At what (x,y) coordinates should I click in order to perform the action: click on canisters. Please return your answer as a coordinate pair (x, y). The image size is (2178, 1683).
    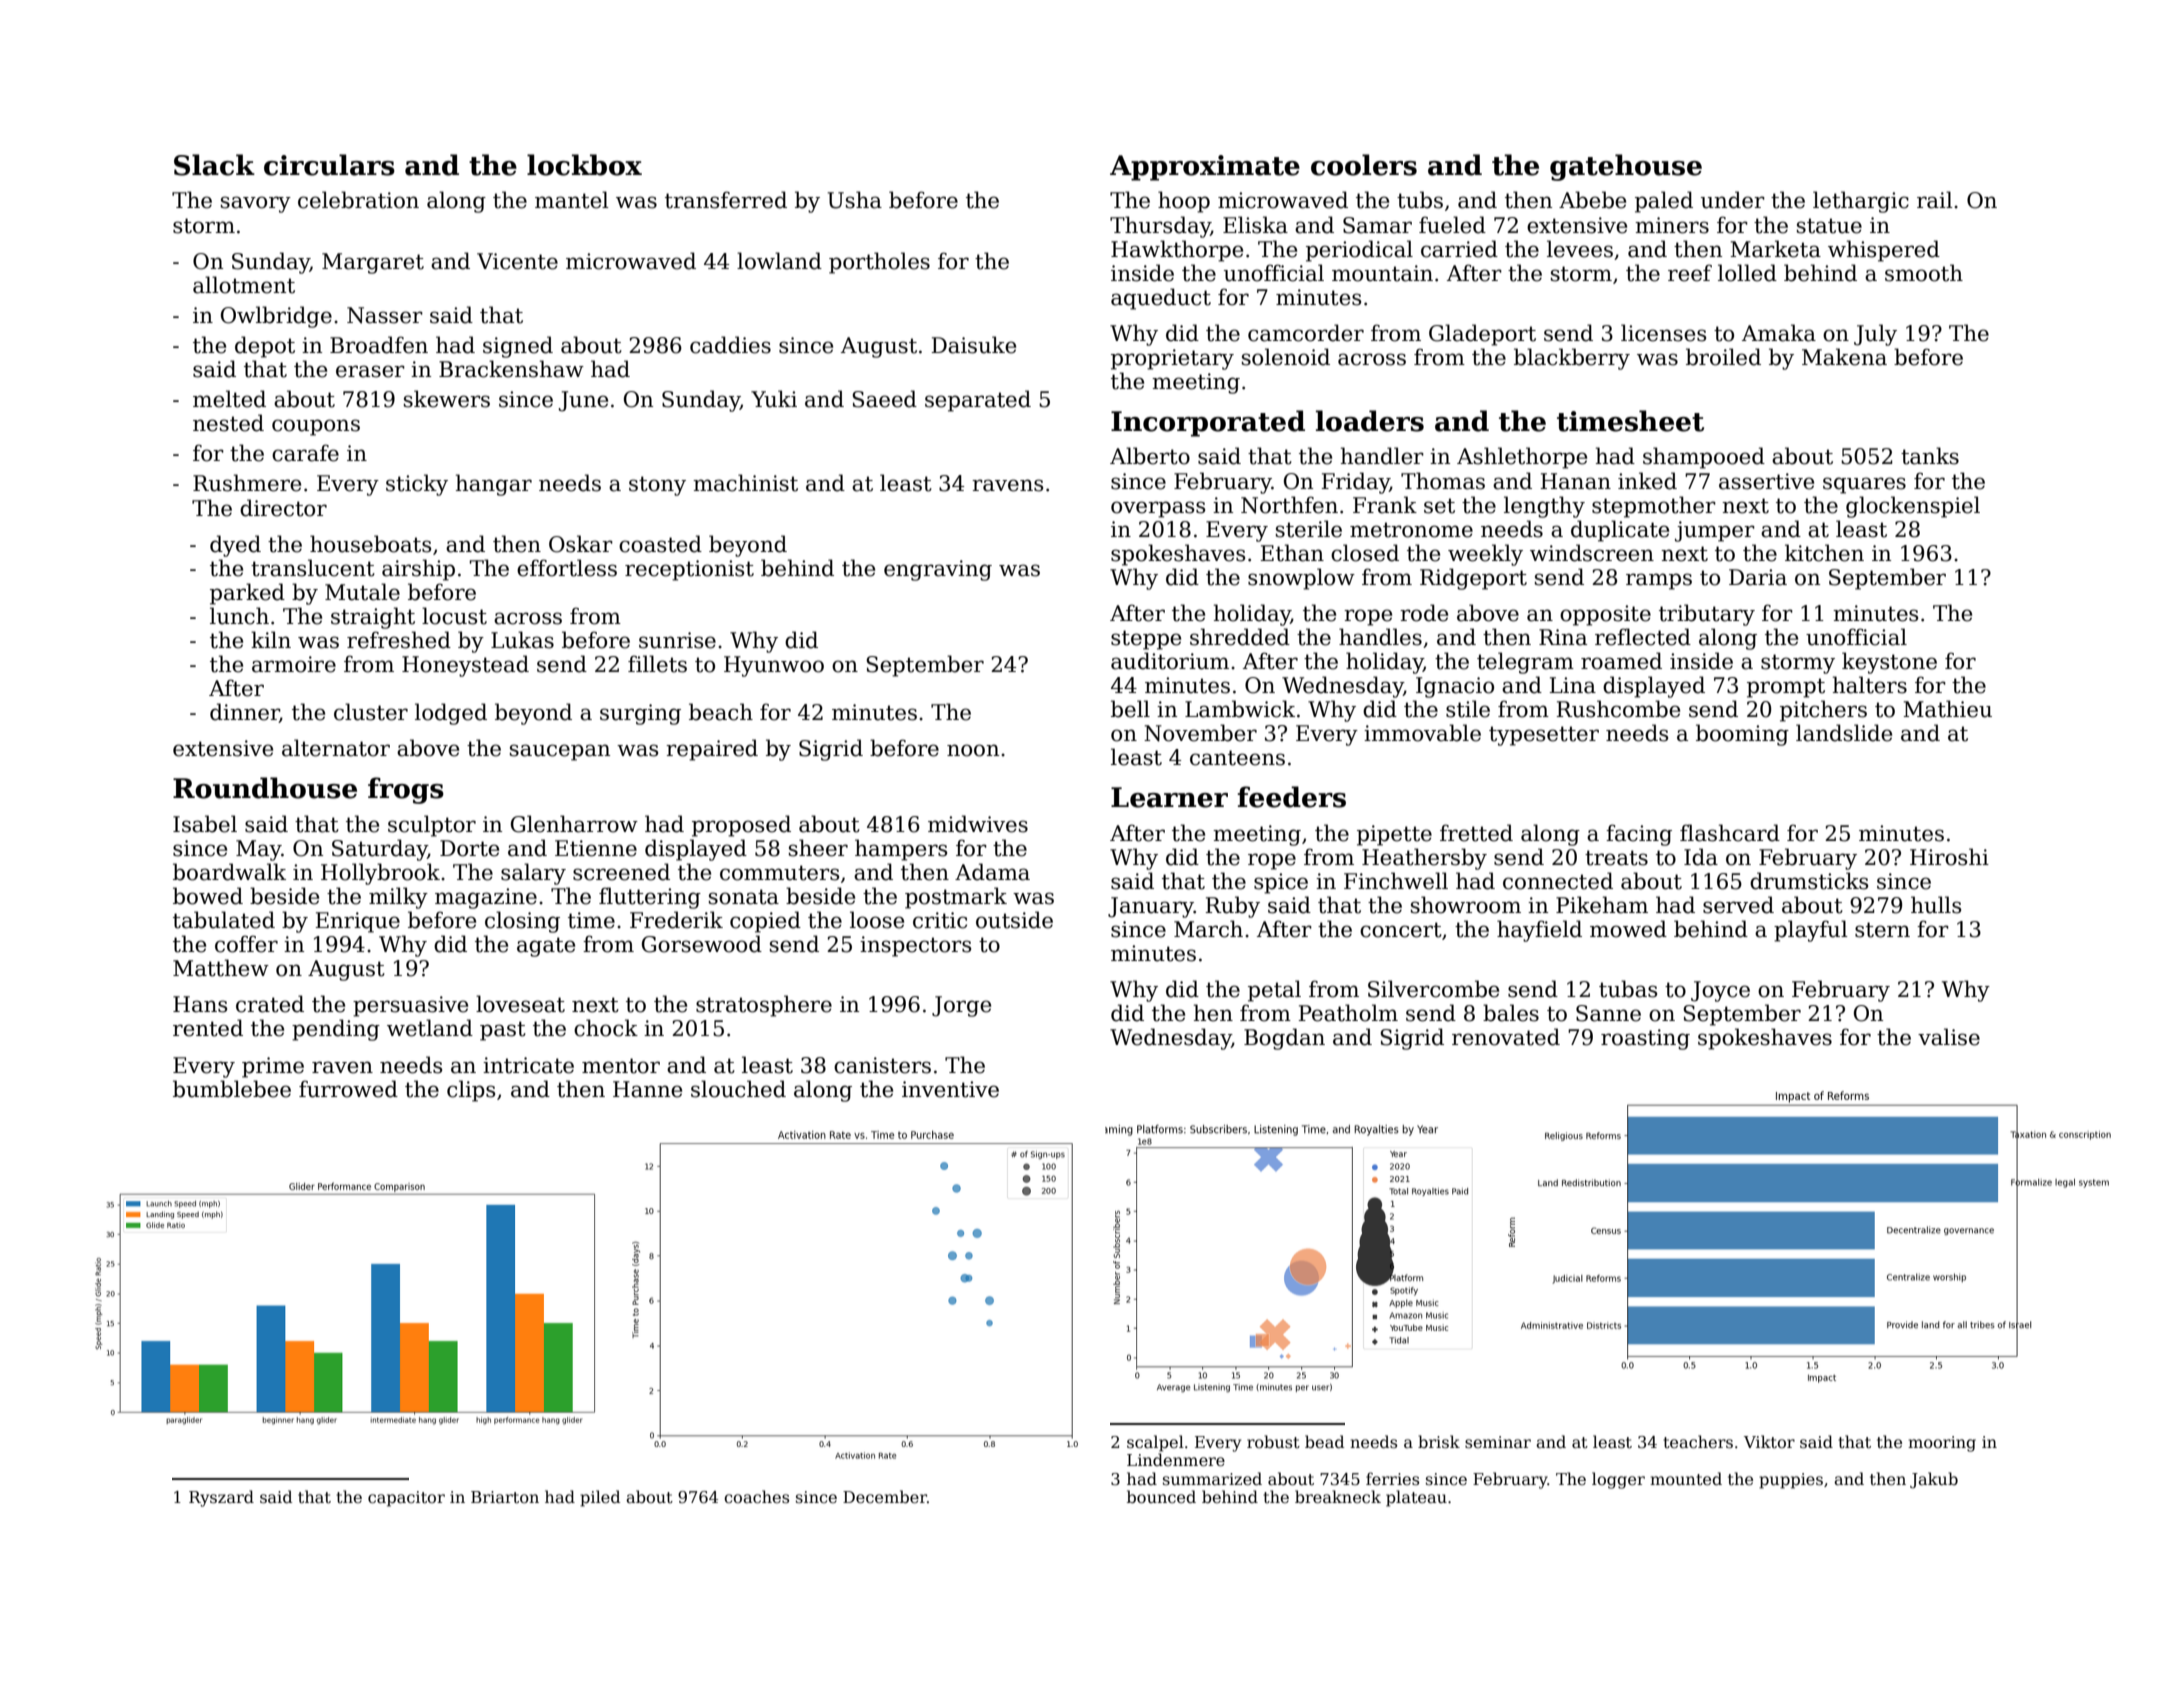
    Looking at the image, I should click on (882, 1065).
